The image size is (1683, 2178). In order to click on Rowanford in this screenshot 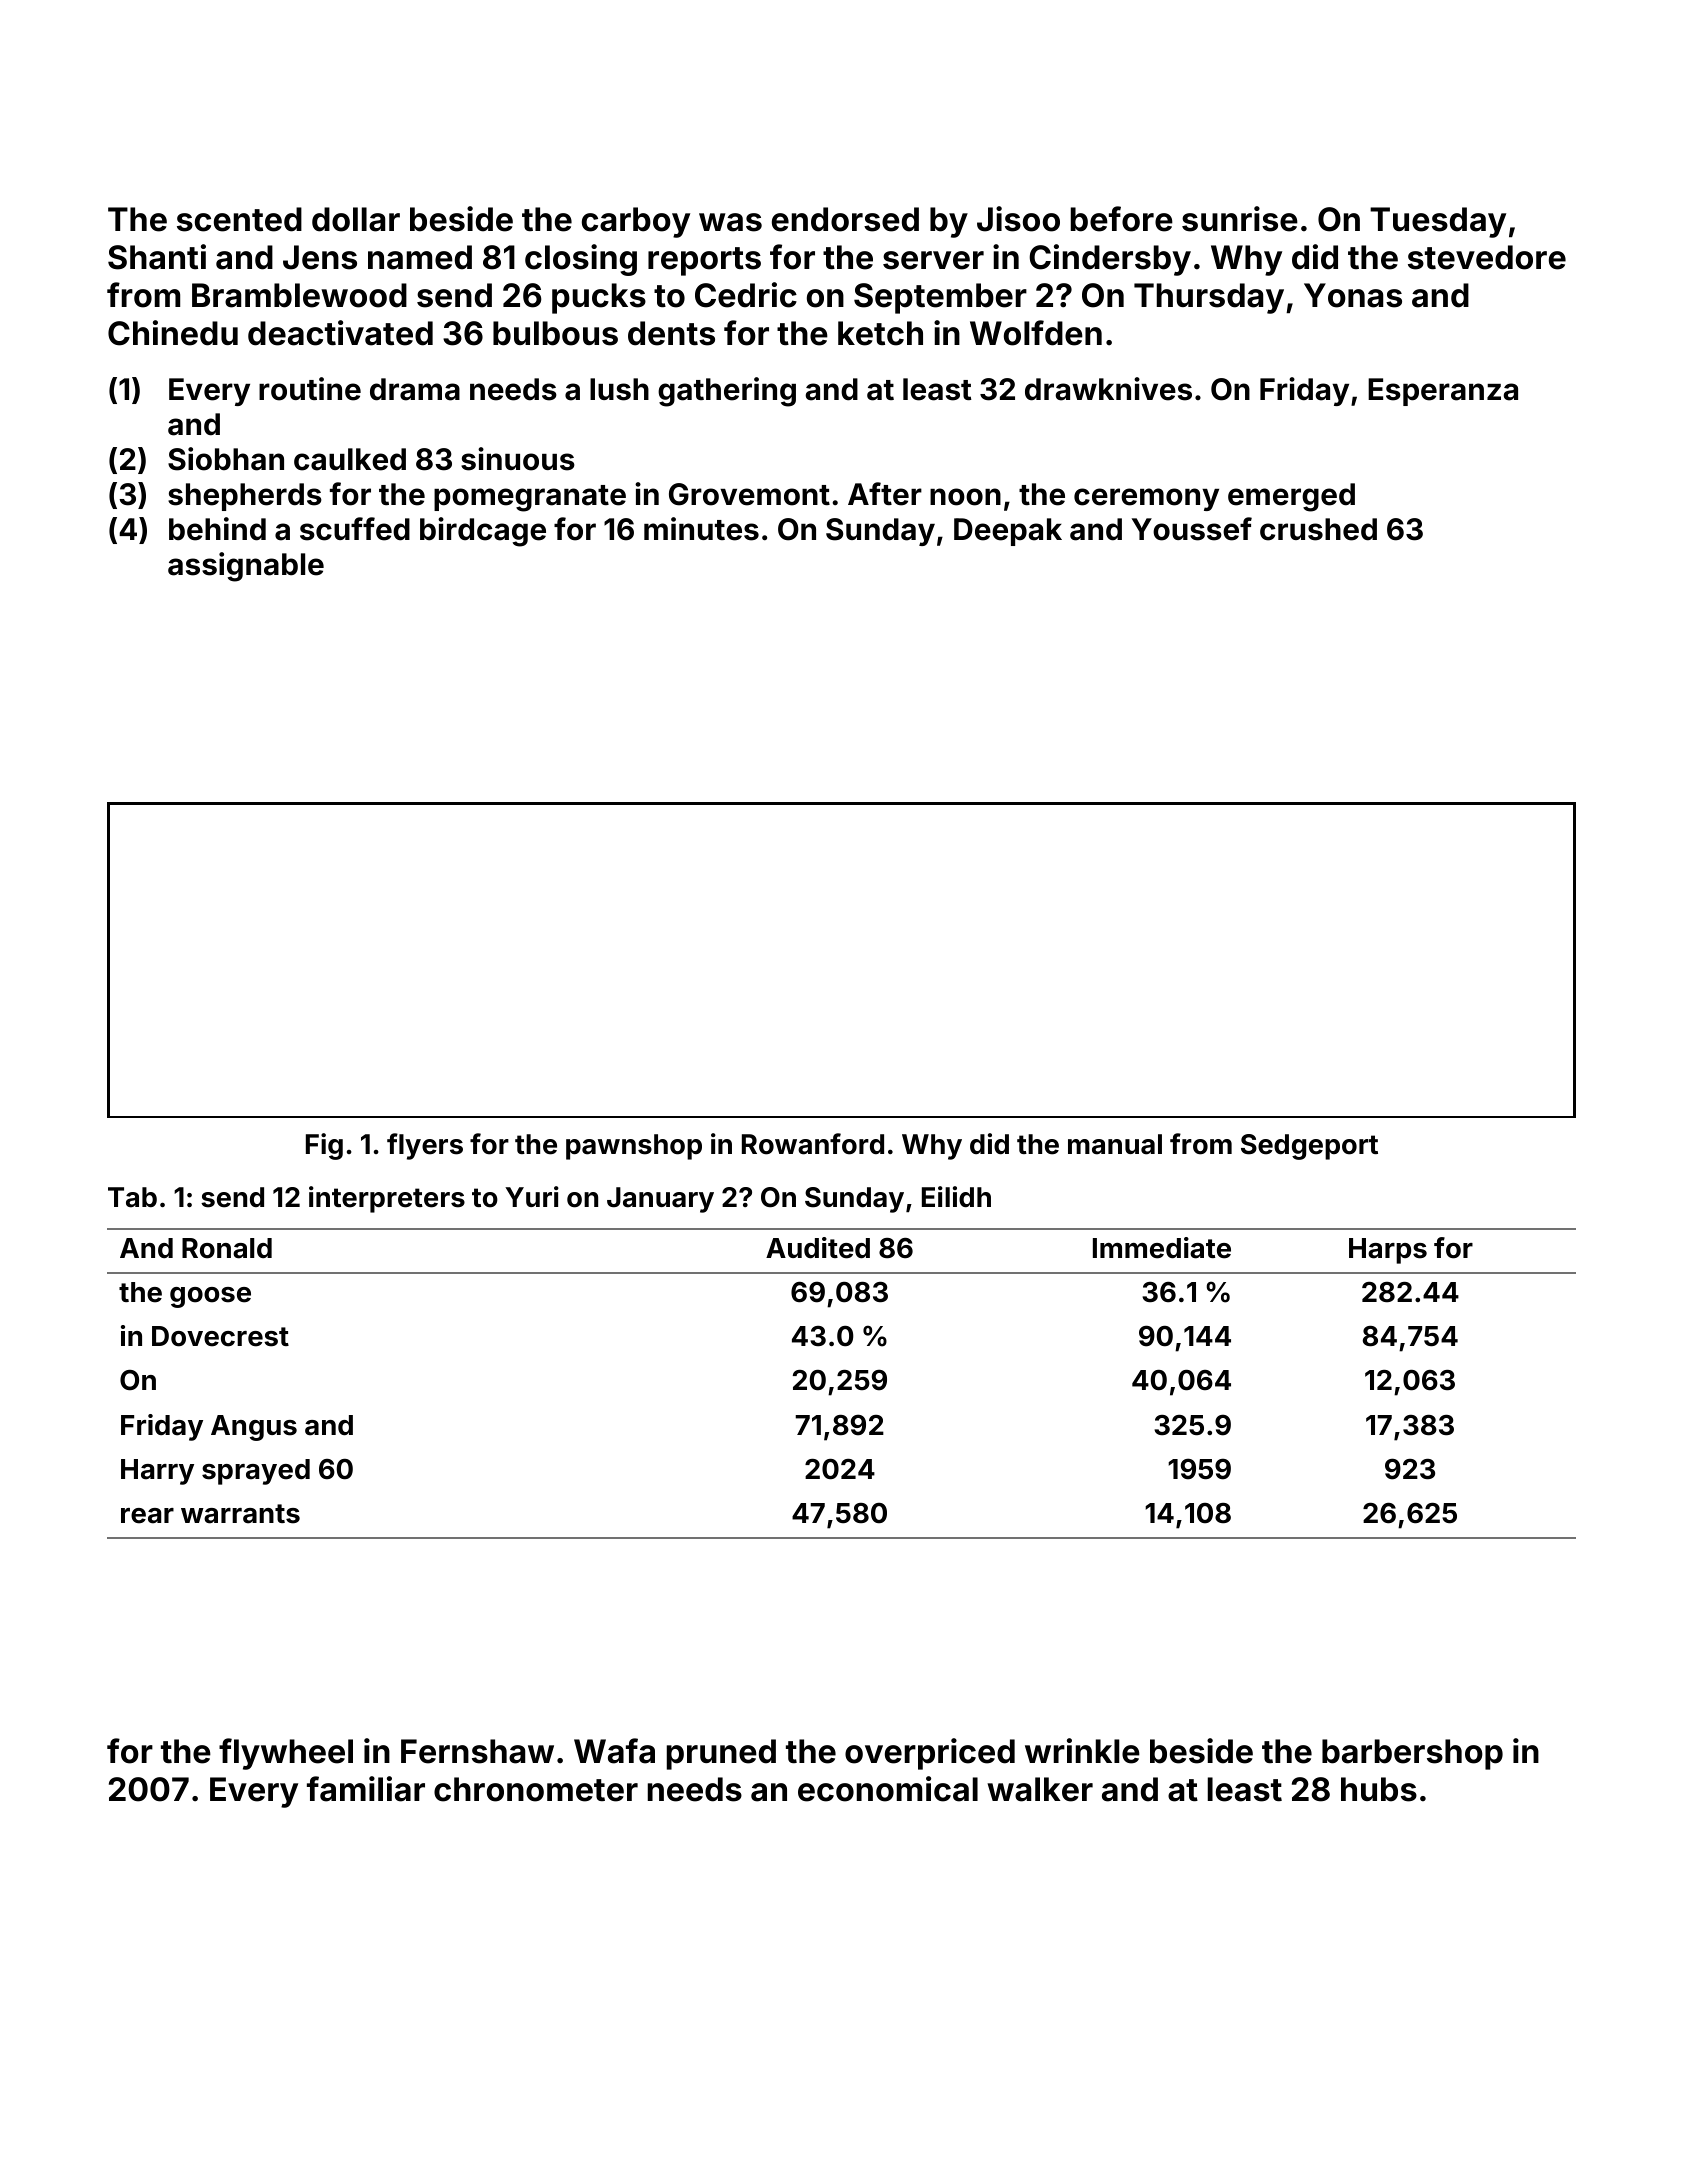, I will do `click(813, 1144)`.
